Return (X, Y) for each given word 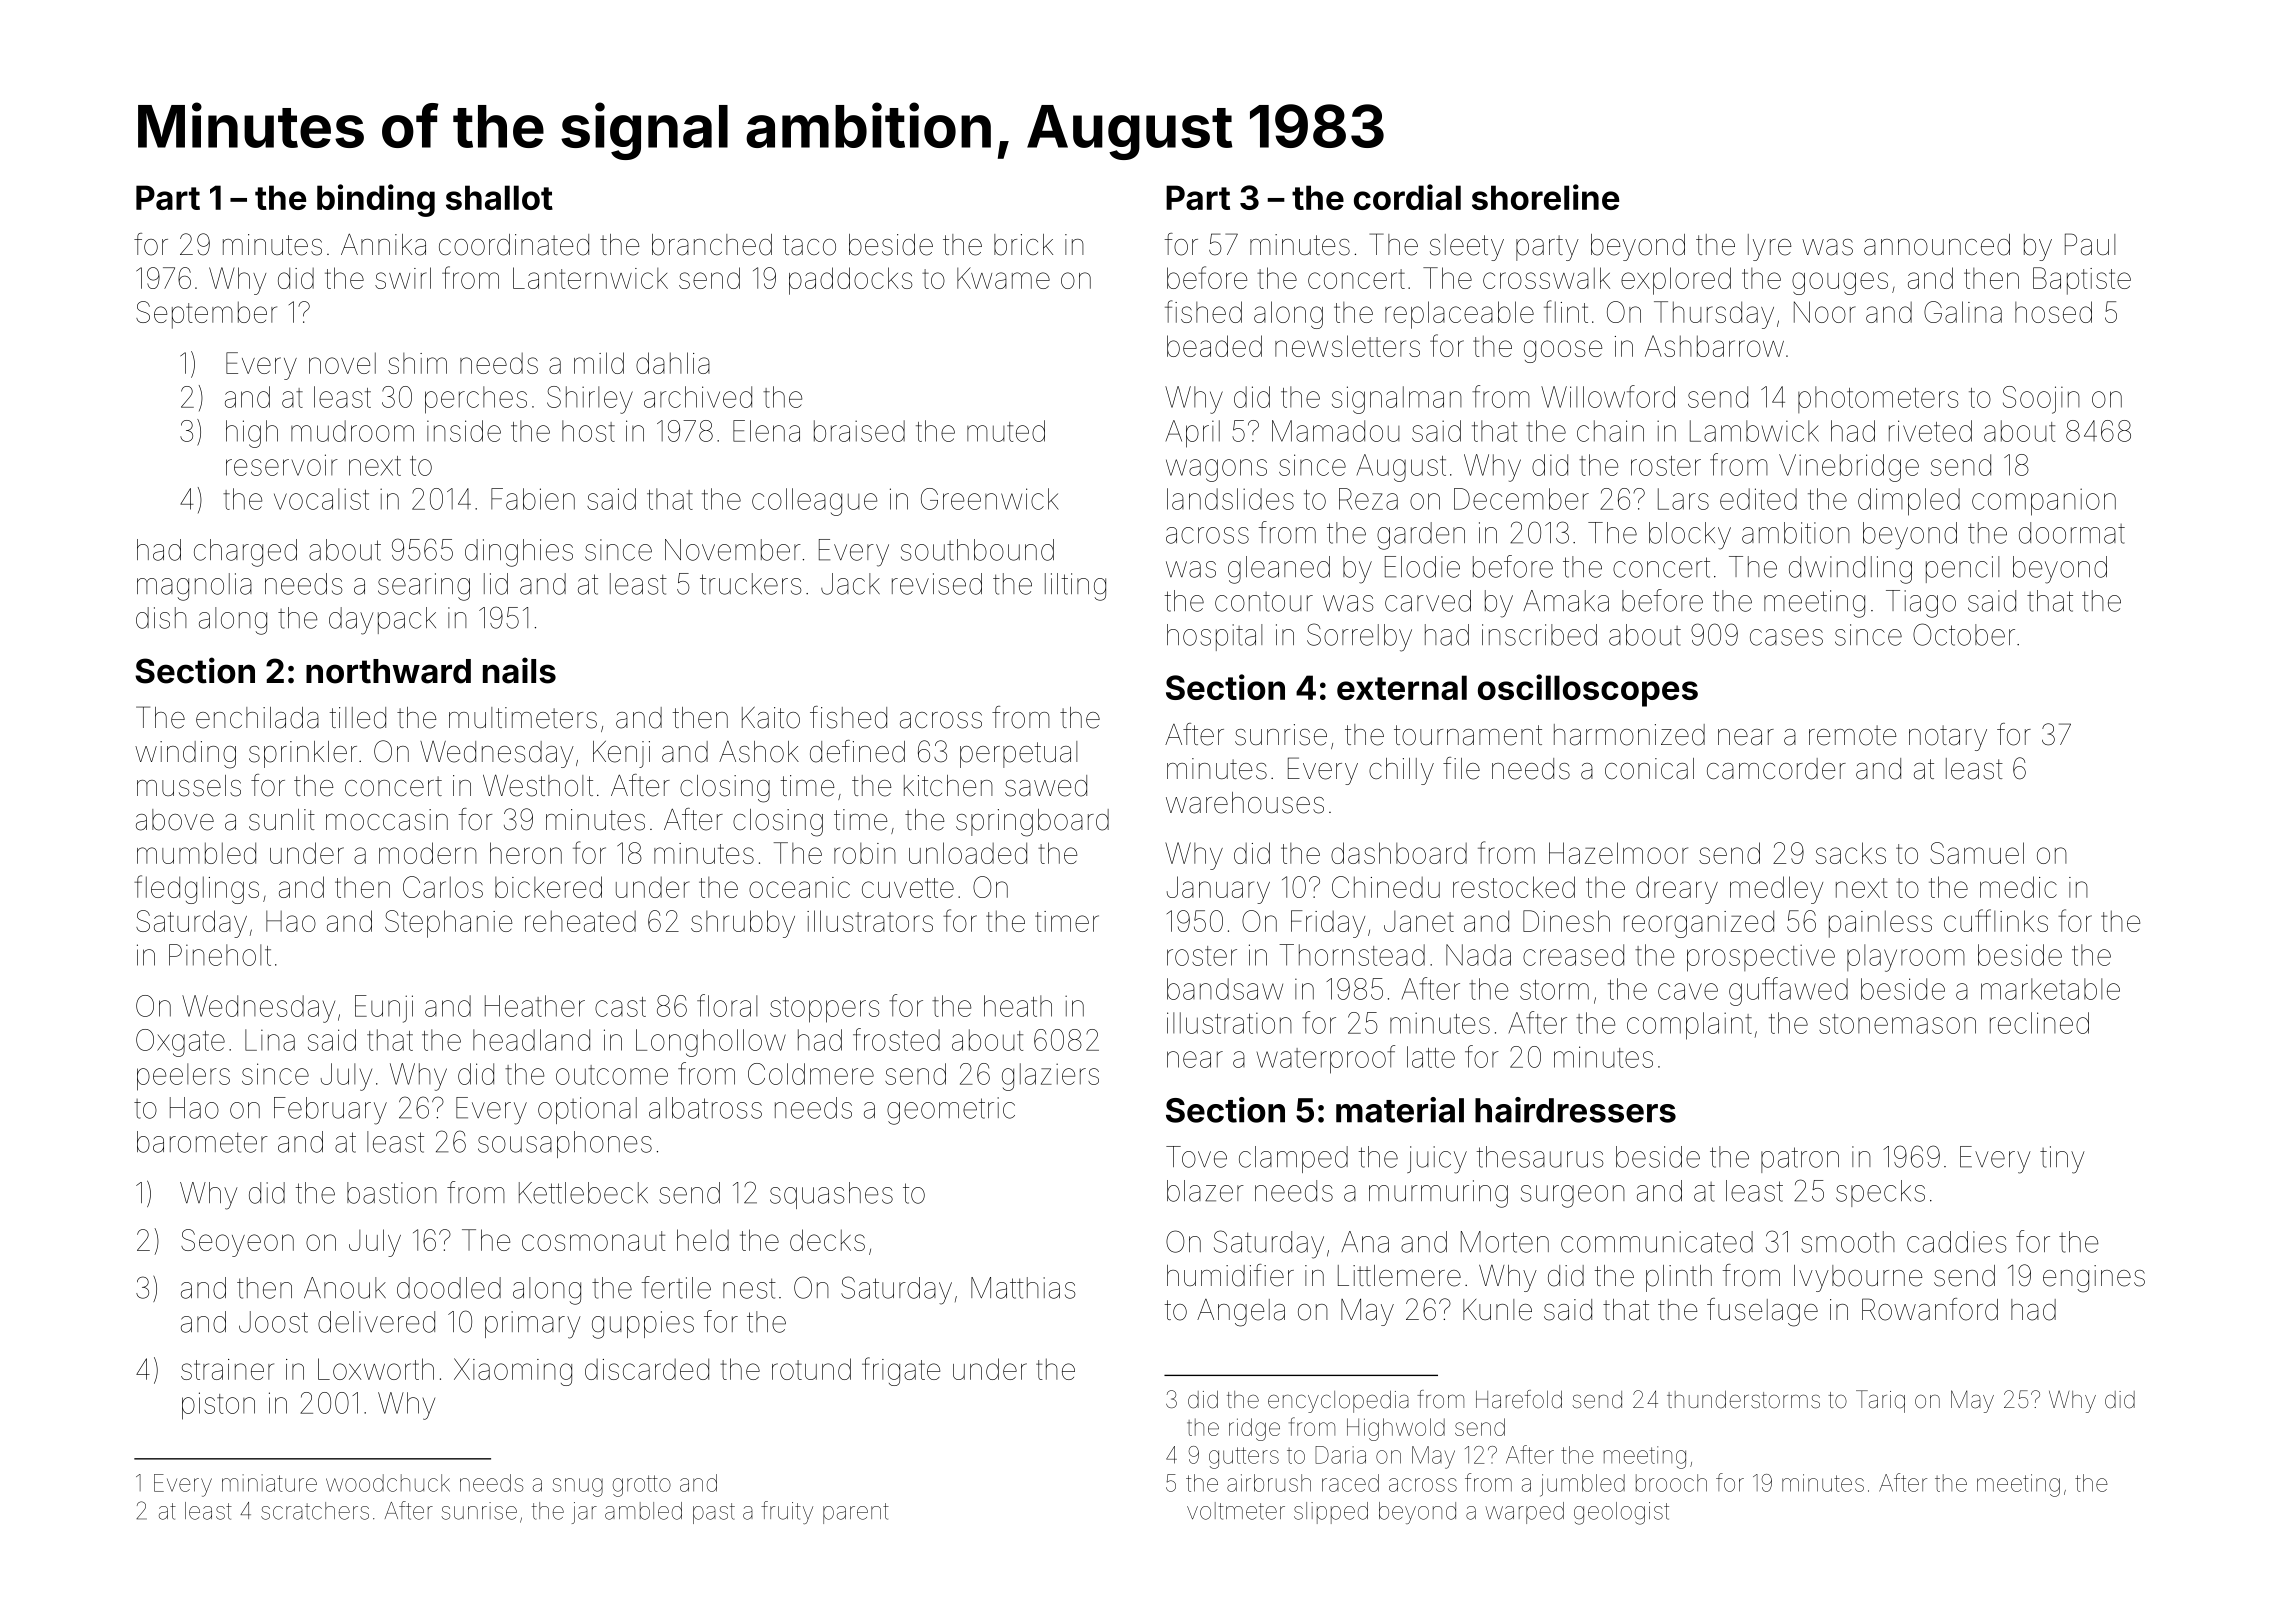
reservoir (282, 465)
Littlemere (1399, 1276)
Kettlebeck (583, 1193)
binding (376, 200)
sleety (1467, 247)
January (1218, 890)
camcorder (1776, 769)
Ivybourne (1858, 1278)
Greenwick (990, 499)
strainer (227, 1369)
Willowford (1608, 396)
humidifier (1230, 1275)
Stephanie (448, 924)
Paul (2090, 244)
